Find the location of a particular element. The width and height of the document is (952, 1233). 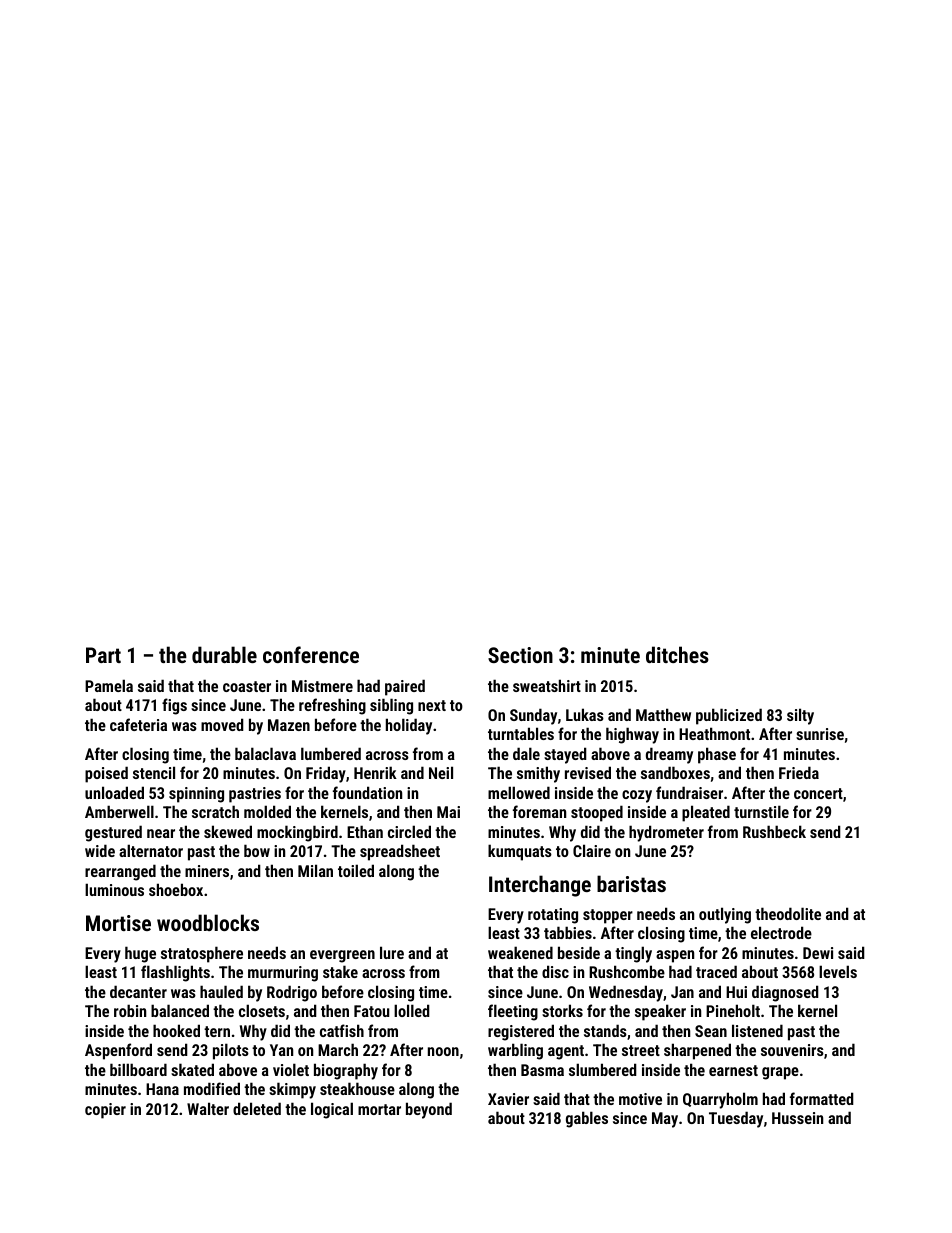

skimpy is located at coordinates (292, 1090).
